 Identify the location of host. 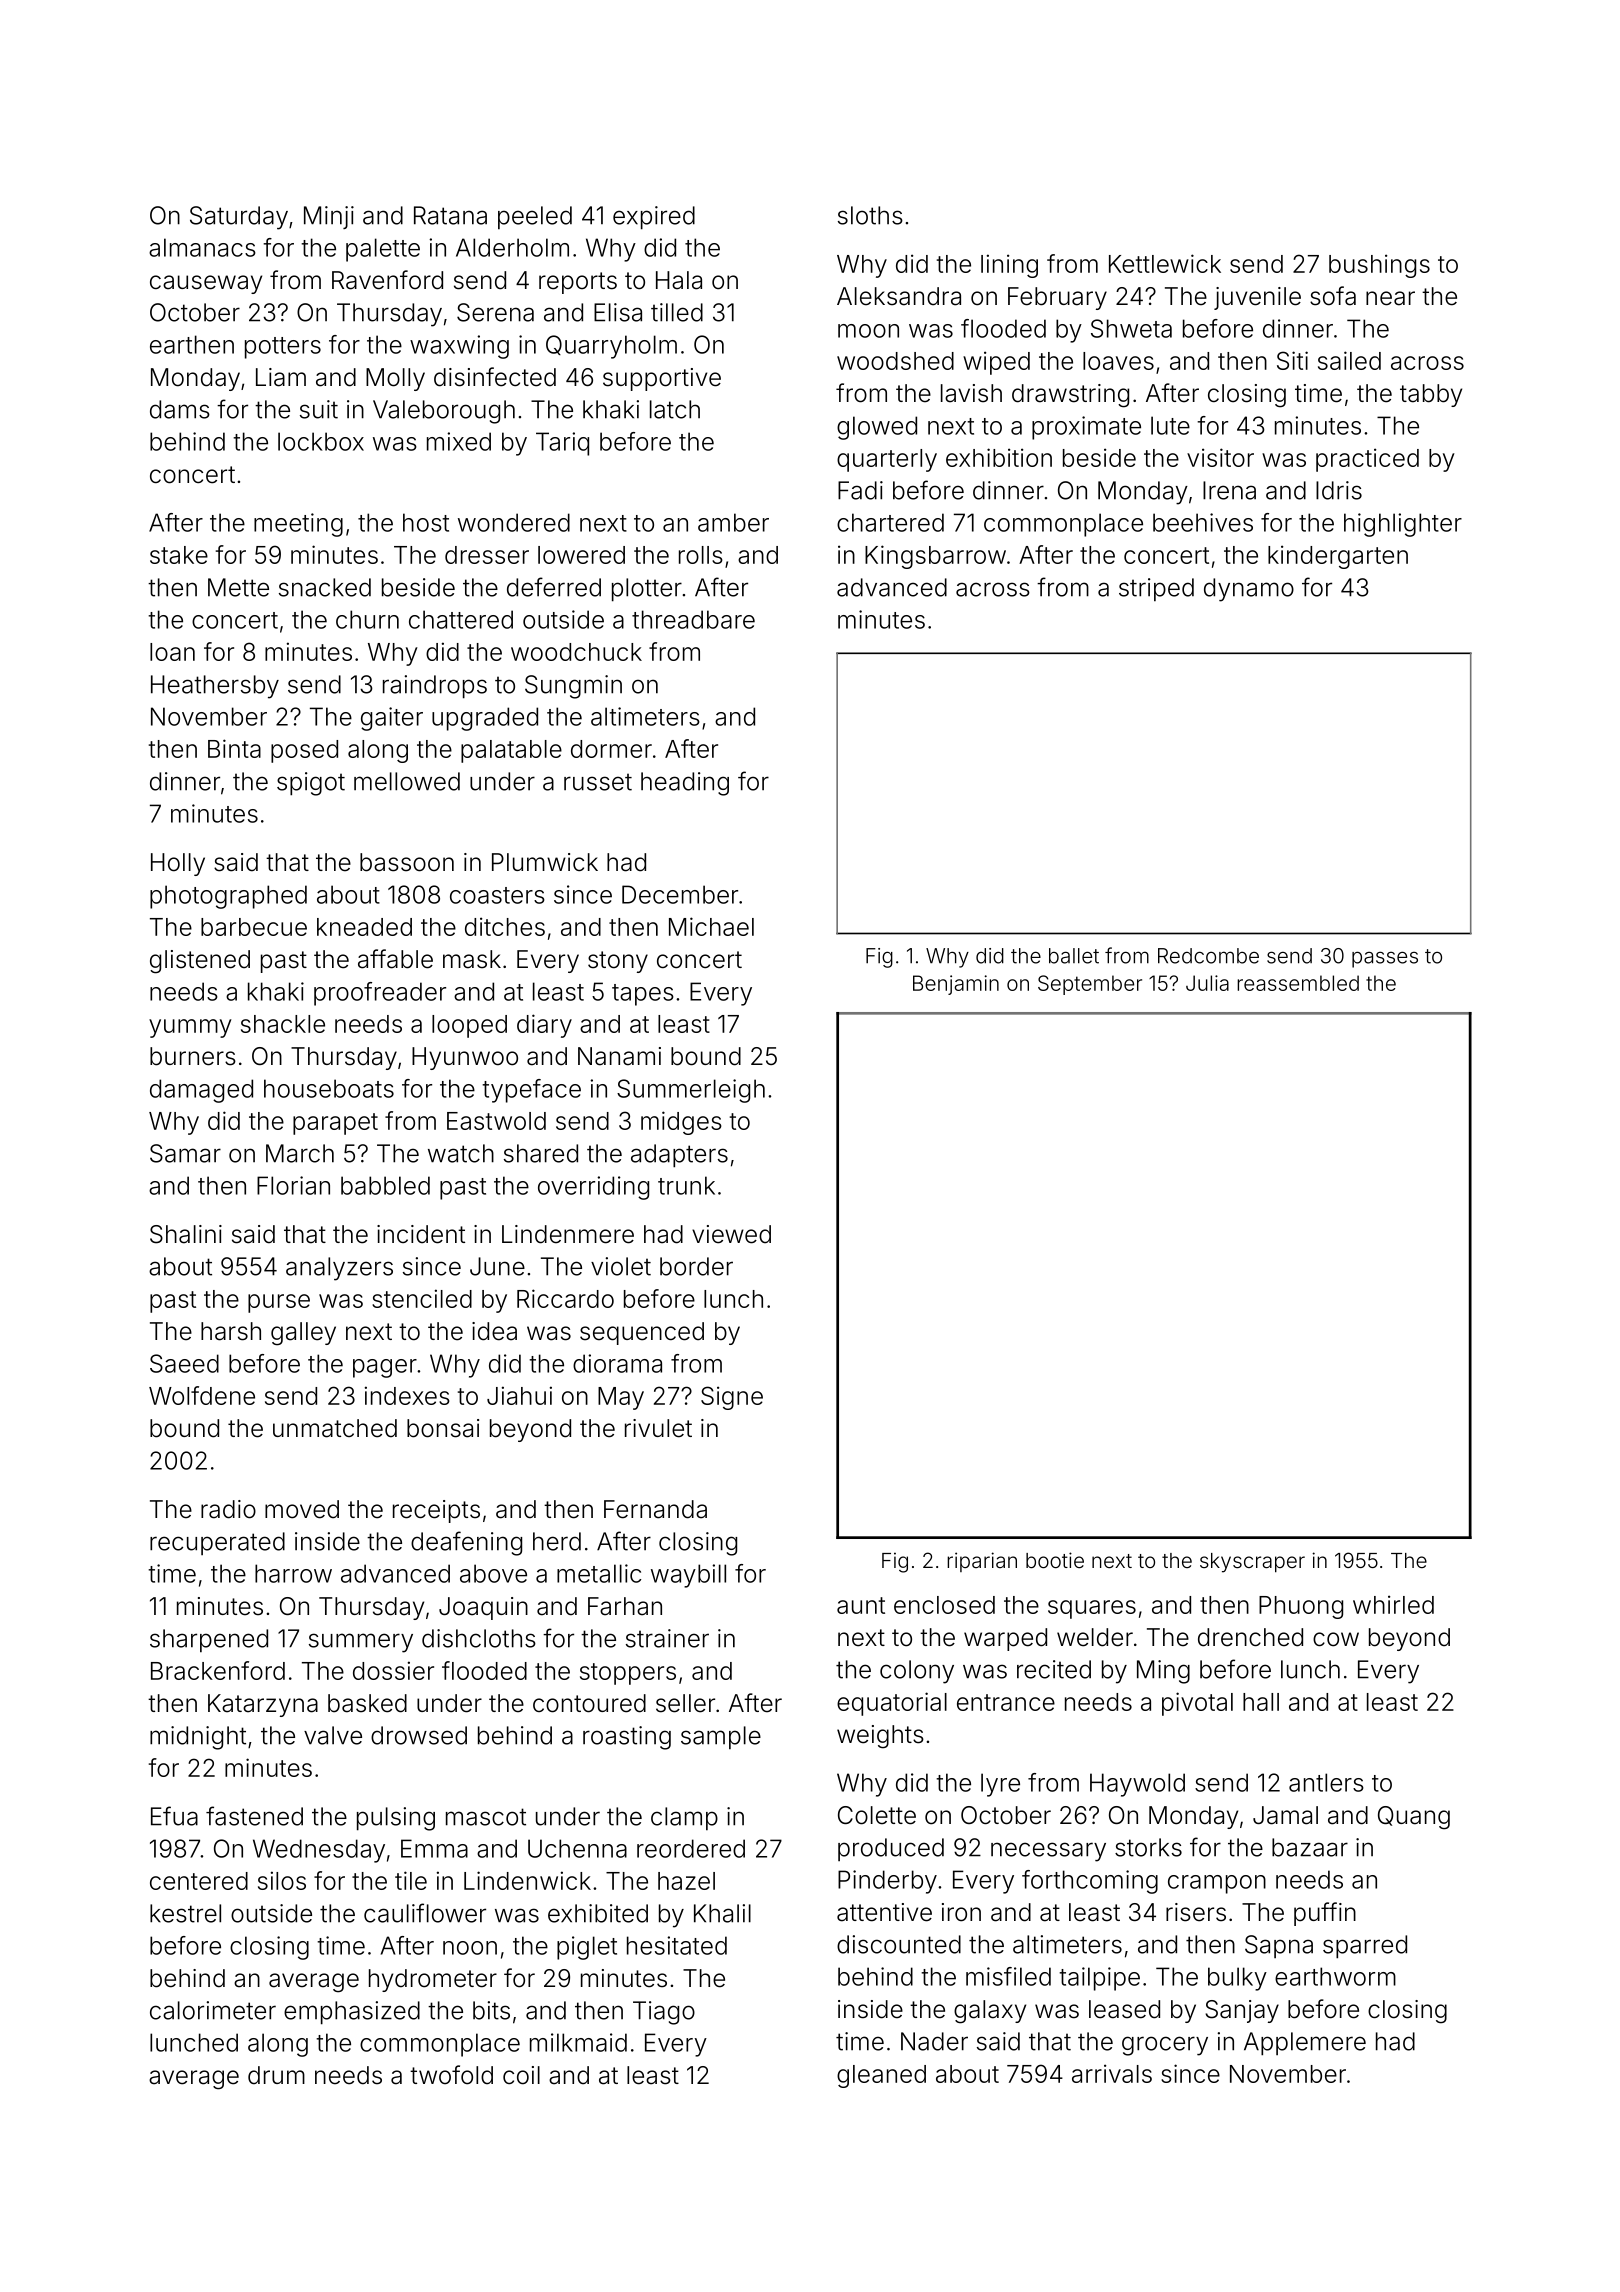
(426, 522).
